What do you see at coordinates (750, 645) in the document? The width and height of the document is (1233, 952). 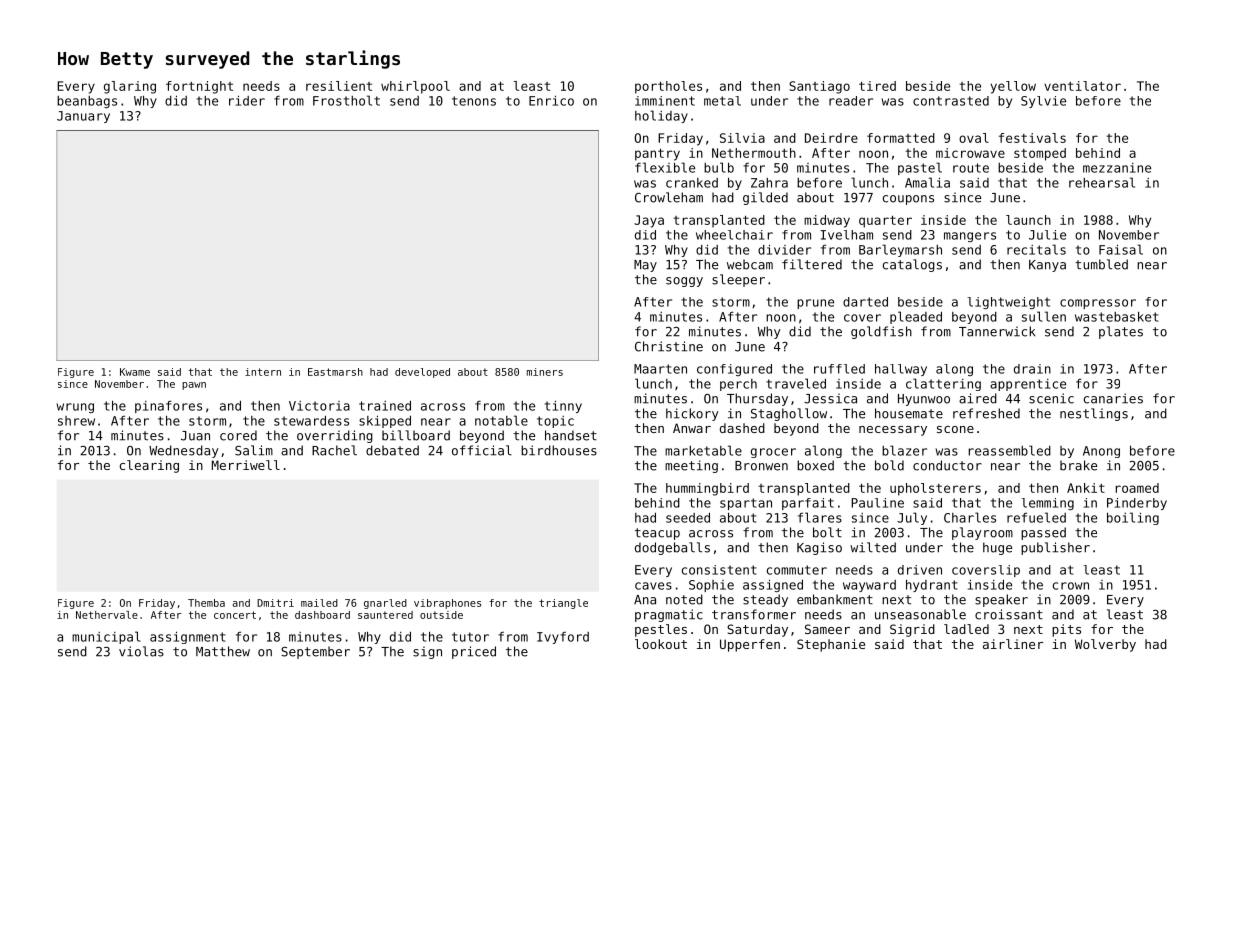 I see `Upperfen` at bounding box center [750, 645].
